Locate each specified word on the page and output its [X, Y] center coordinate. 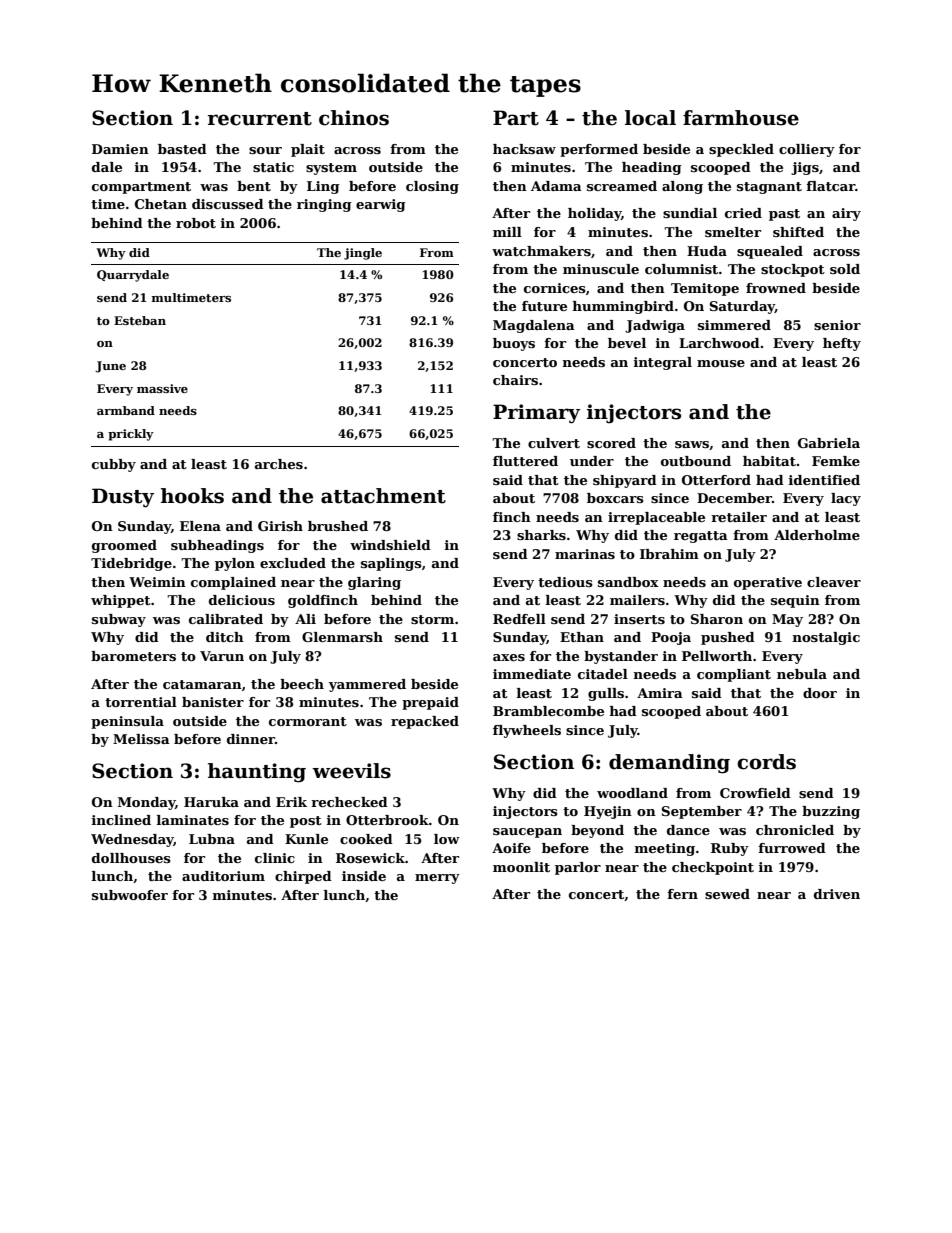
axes [509, 657]
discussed [228, 204]
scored [611, 443]
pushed [728, 638]
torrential [141, 702]
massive [162, 388]
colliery [807, 150]
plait [308, 150]
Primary [536, 414]
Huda [707, 251]
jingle [363, 254]
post [306, 822]
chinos [354, 118]
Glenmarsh [342, 637]
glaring [374, 583]
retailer [739, 517]
